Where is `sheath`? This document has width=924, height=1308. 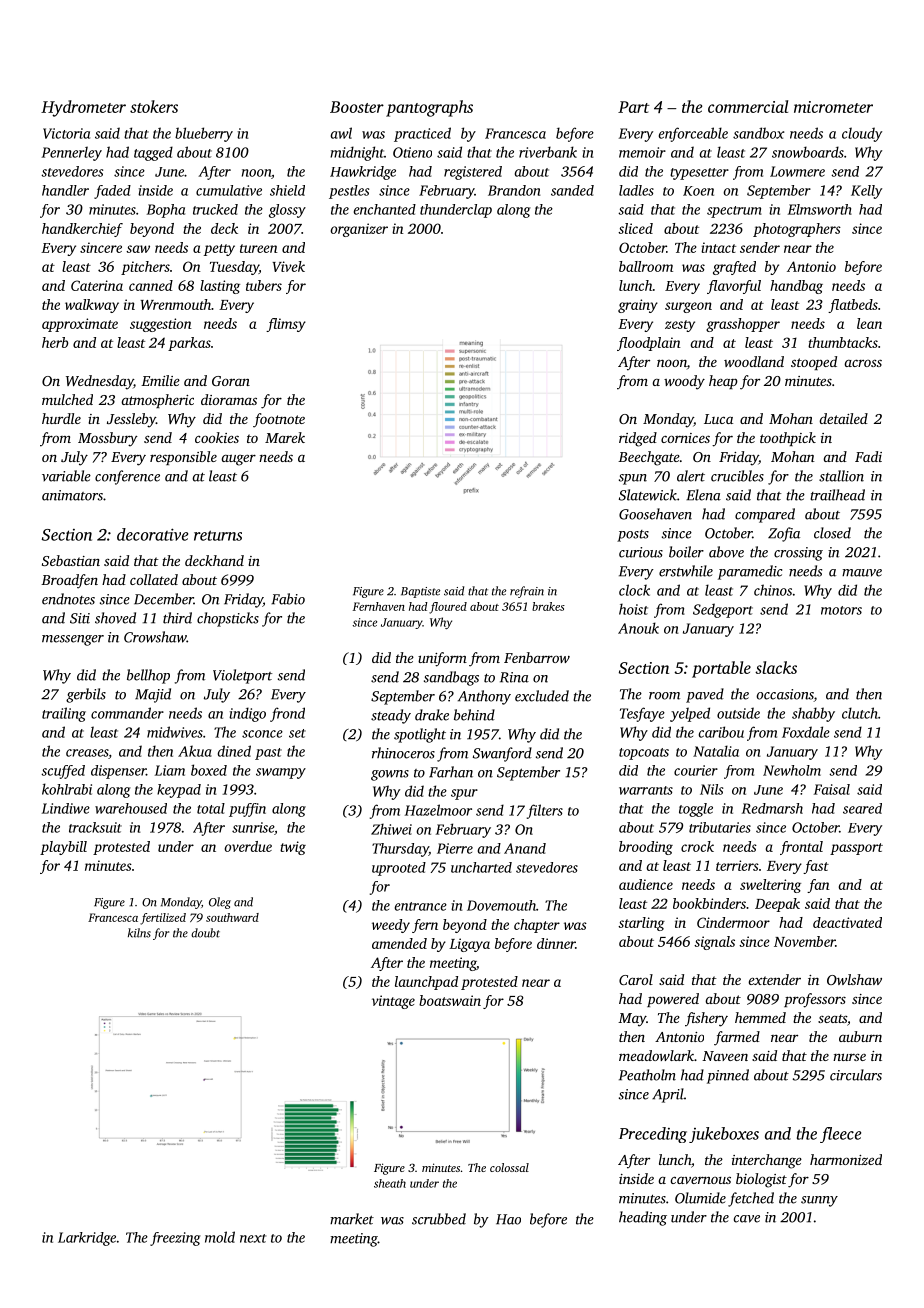 sheath is located at coordinates (390, 1183).
